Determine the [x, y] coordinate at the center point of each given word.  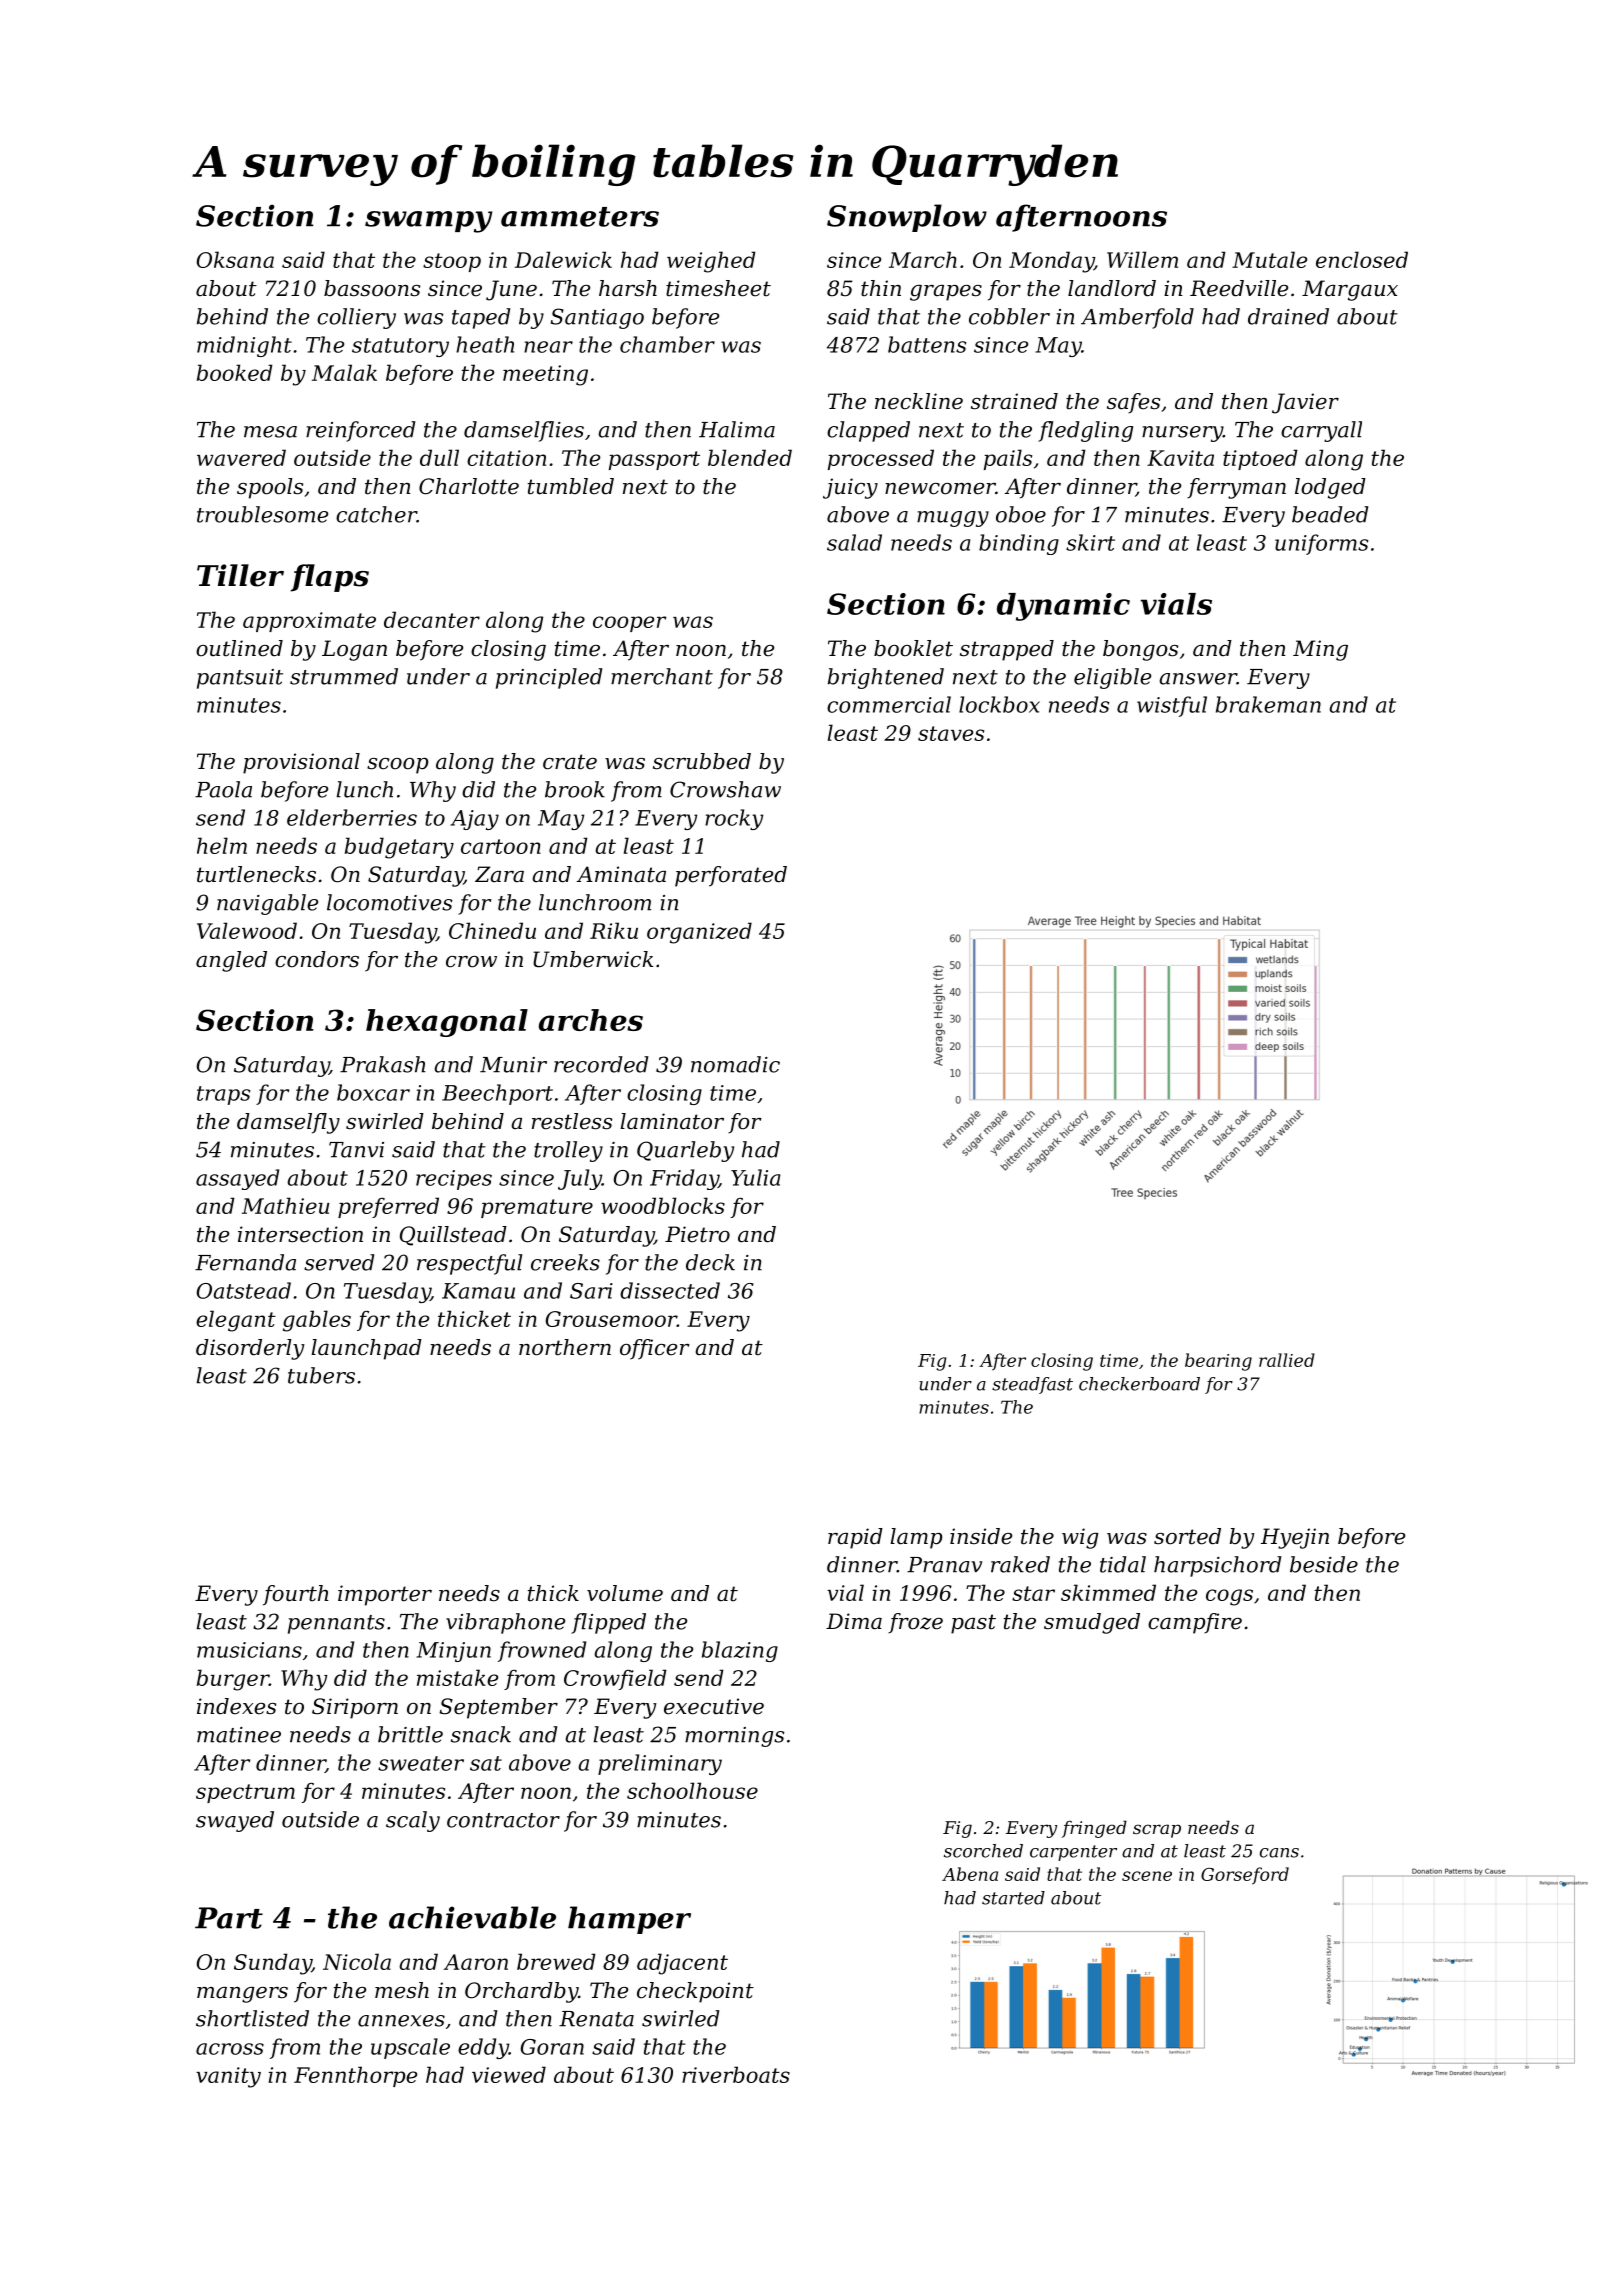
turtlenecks [256, 874]
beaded [1330, 514]
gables [317, 1321]
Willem [1142, 259]
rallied [1287, 1360]
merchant [662, 676]
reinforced [361, 431]
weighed [711, 262]
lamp [916, 1538]
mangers [242, 1995]
